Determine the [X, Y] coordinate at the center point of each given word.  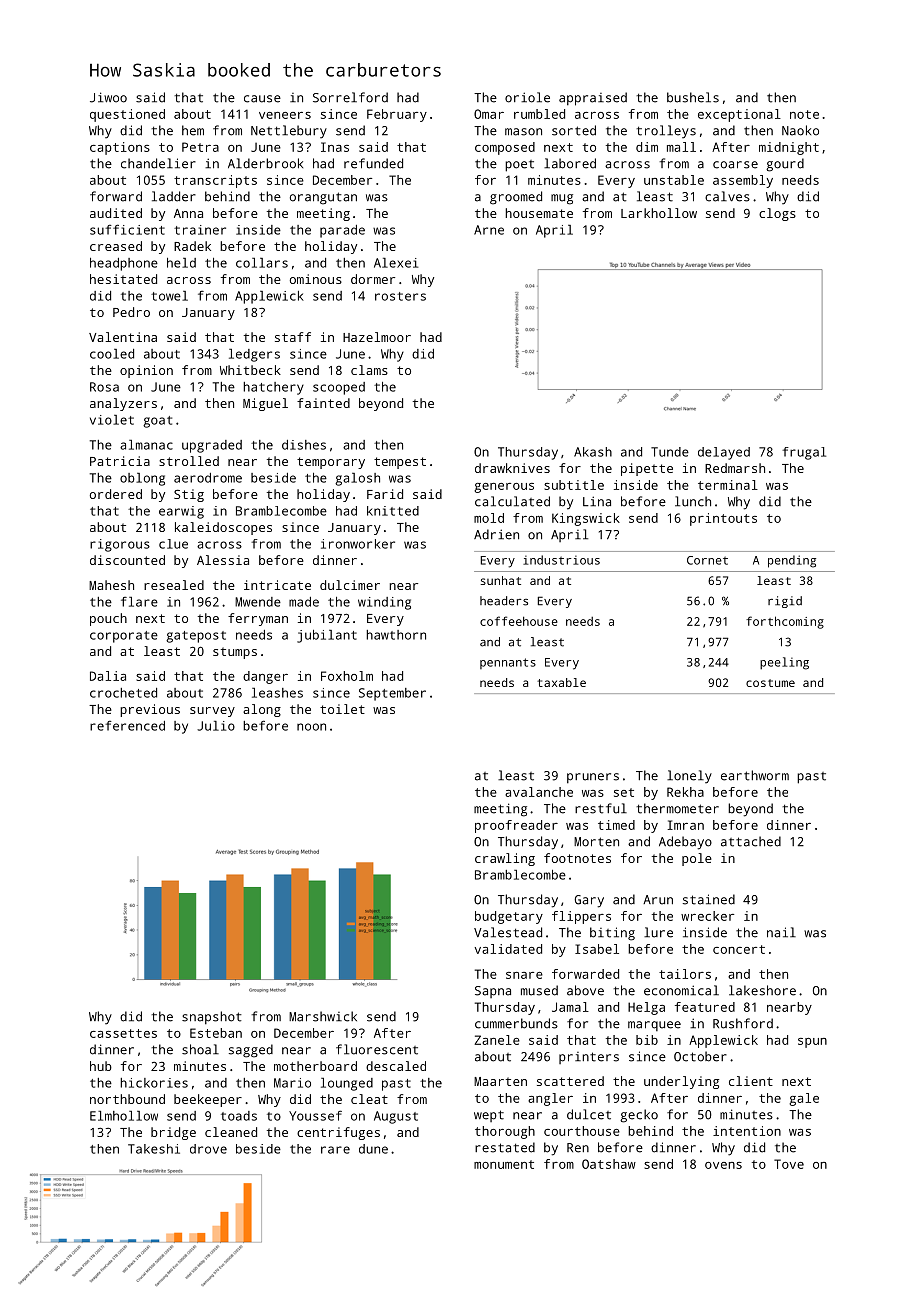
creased [116, 246]
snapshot [212, 1018]
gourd [785, 165]
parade [342, 231]
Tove [789, 1164]
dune [373, 1149]
